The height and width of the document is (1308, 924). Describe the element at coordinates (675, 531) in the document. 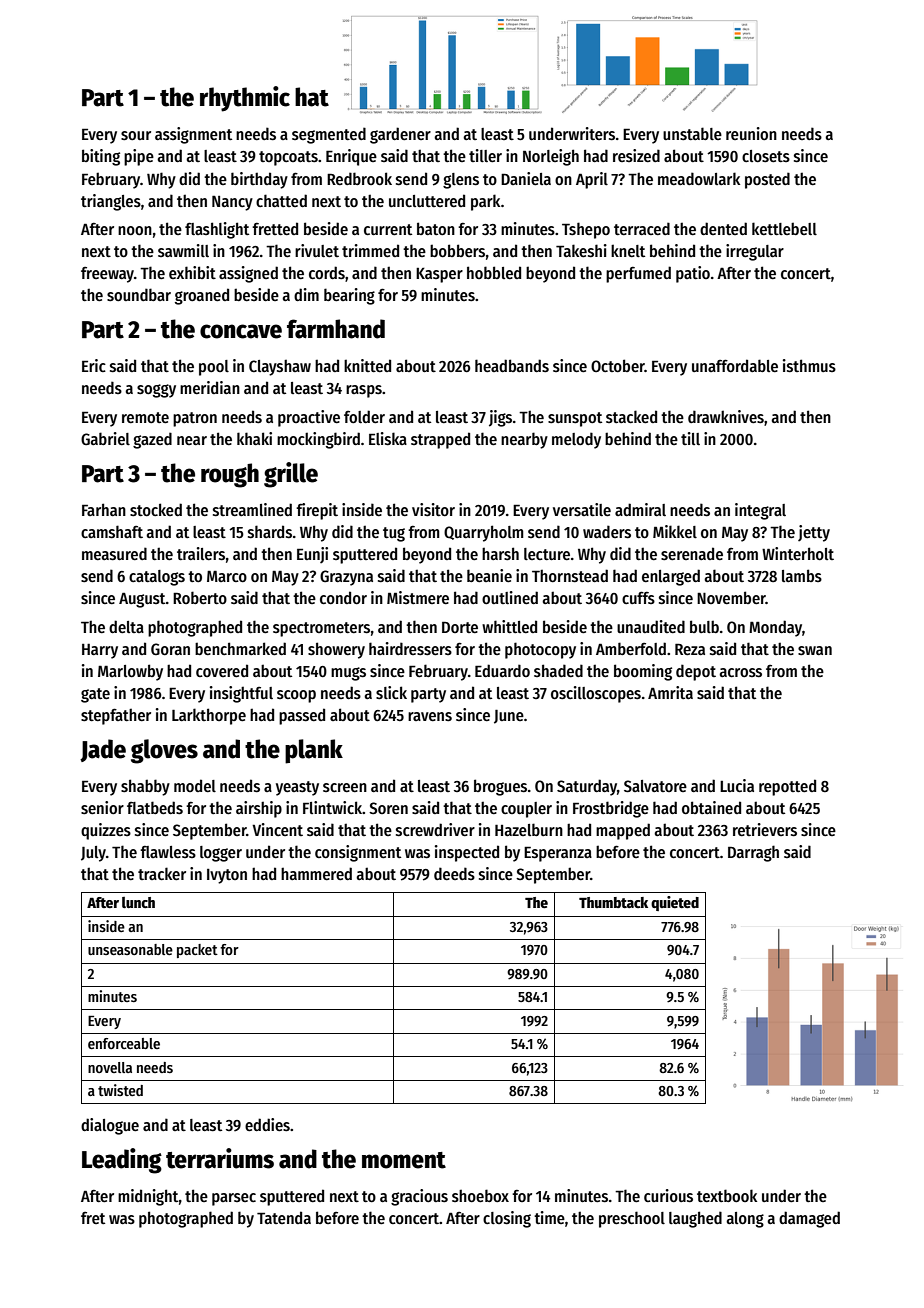

I see `Mikkel` at that location.
